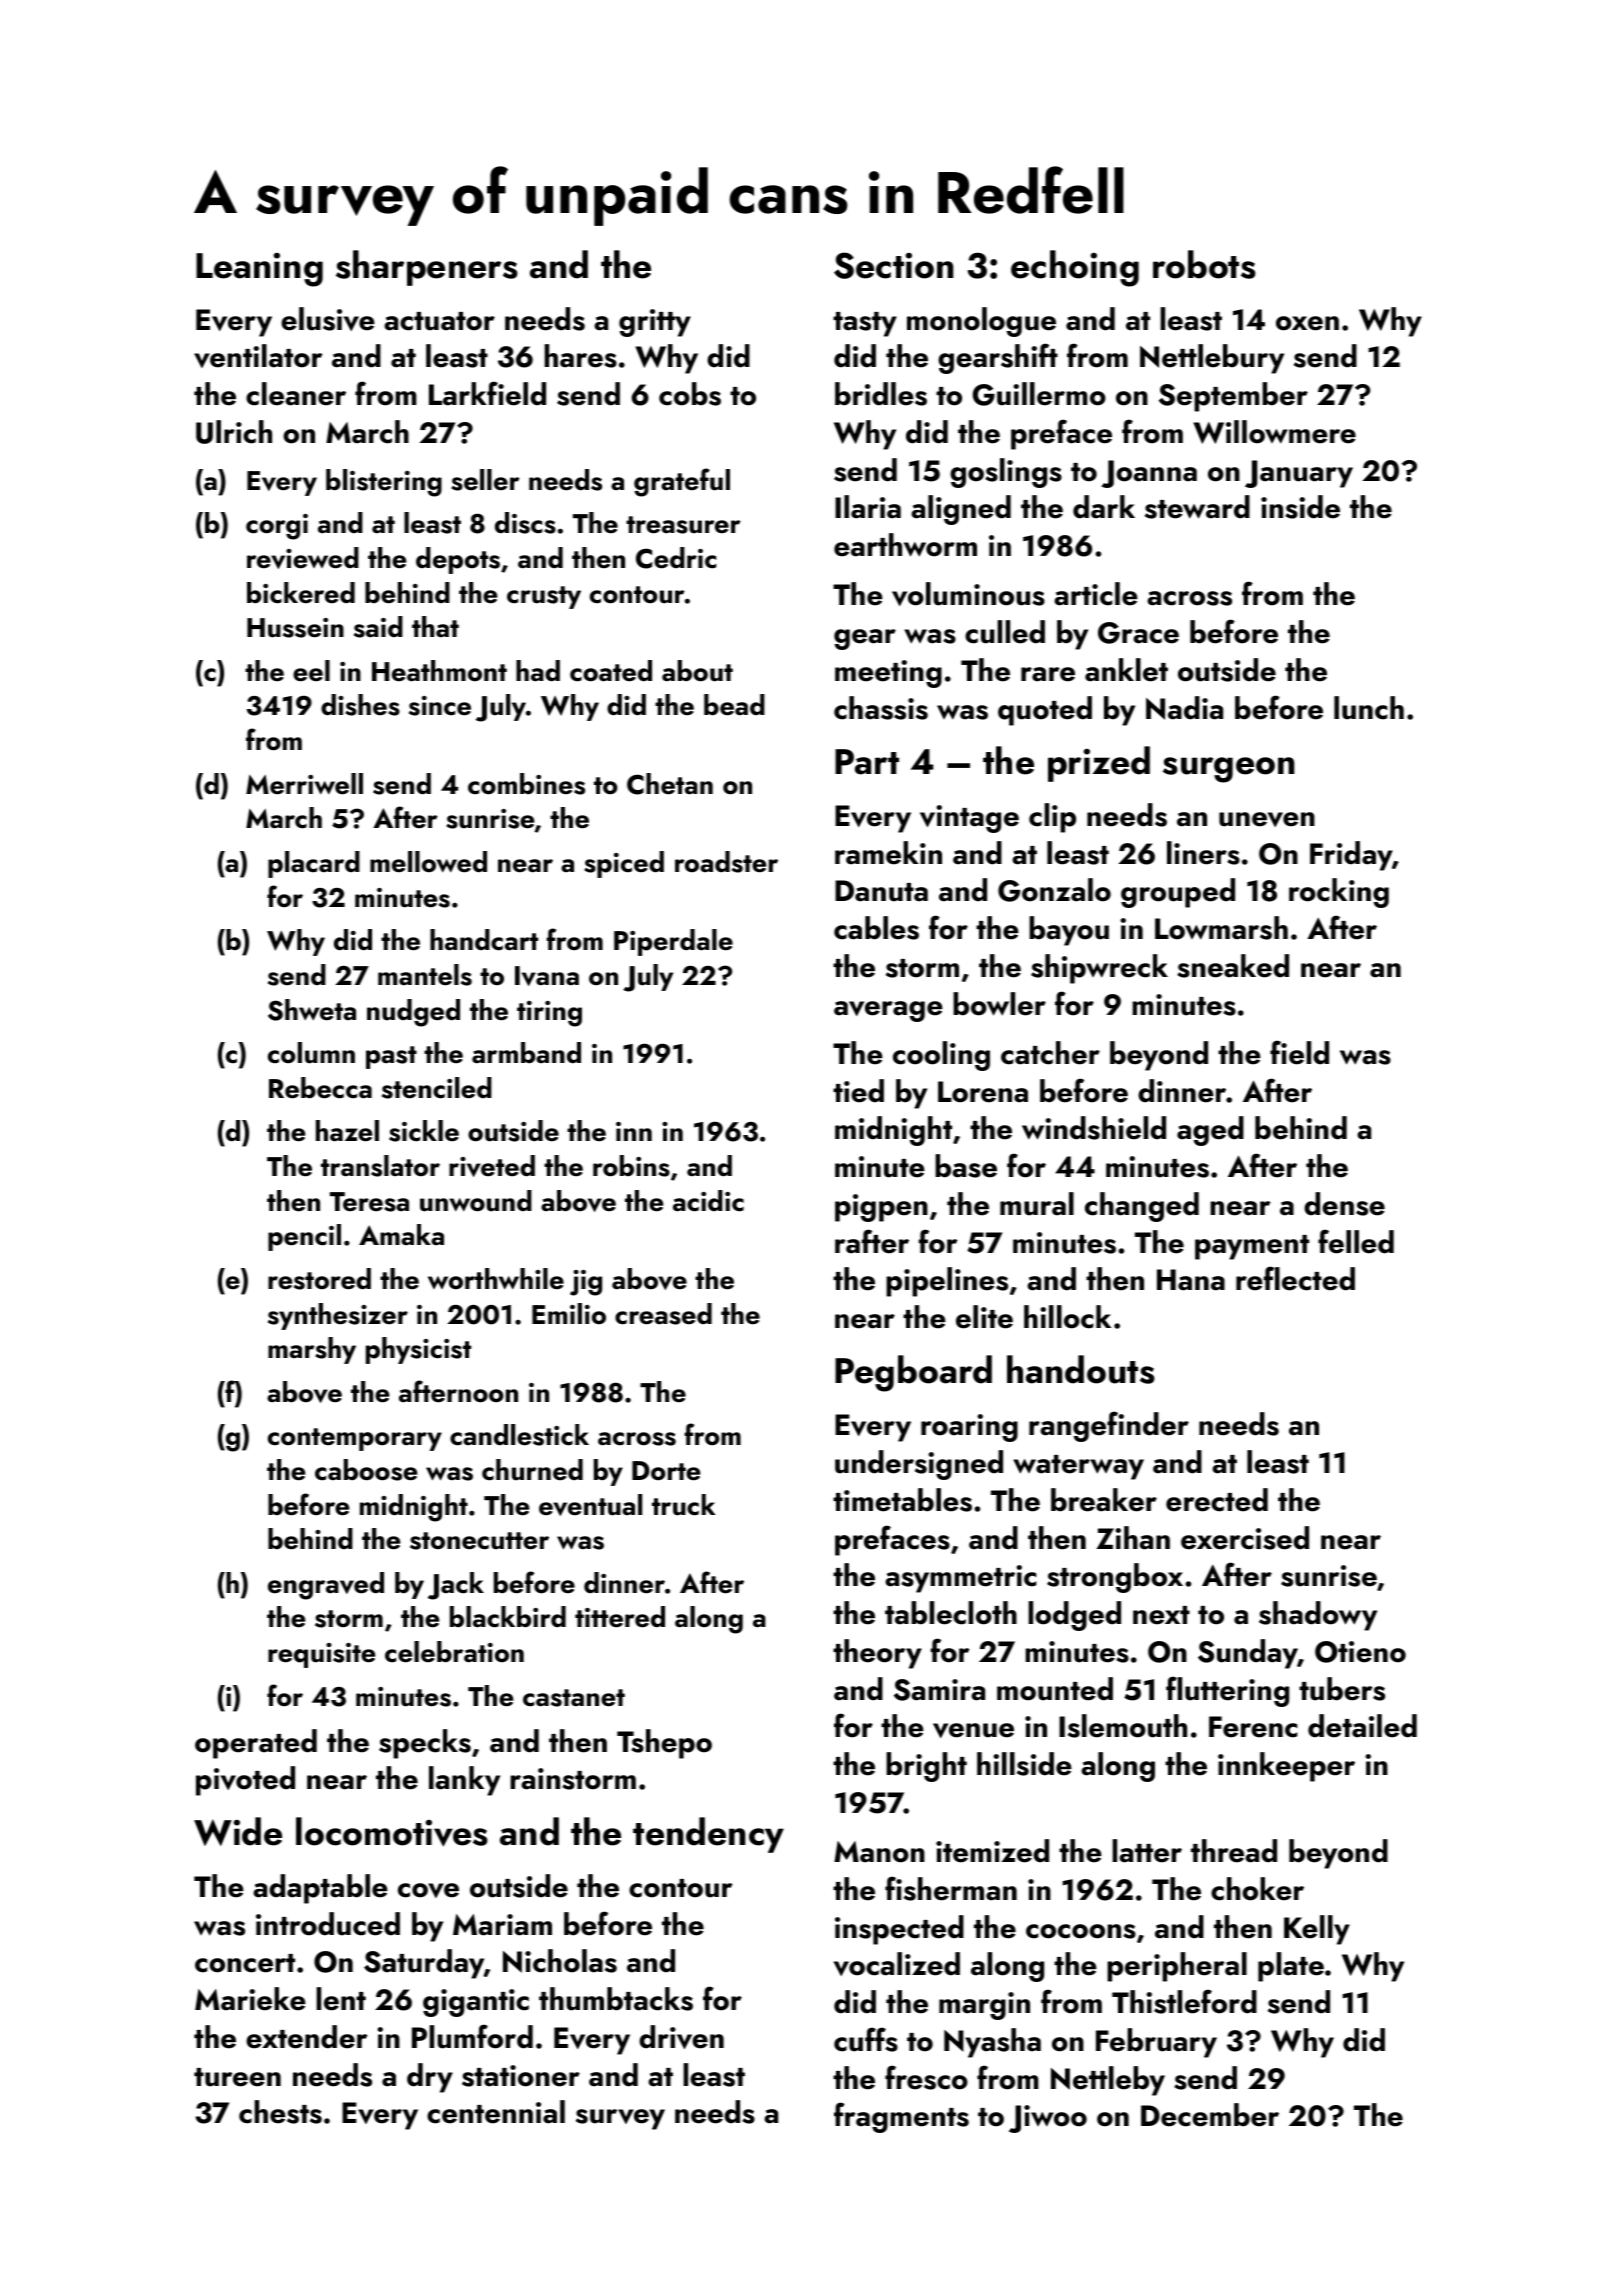 This image has height=2292, width=1620. I want to click on Zihan, so click(1133, 1538).
